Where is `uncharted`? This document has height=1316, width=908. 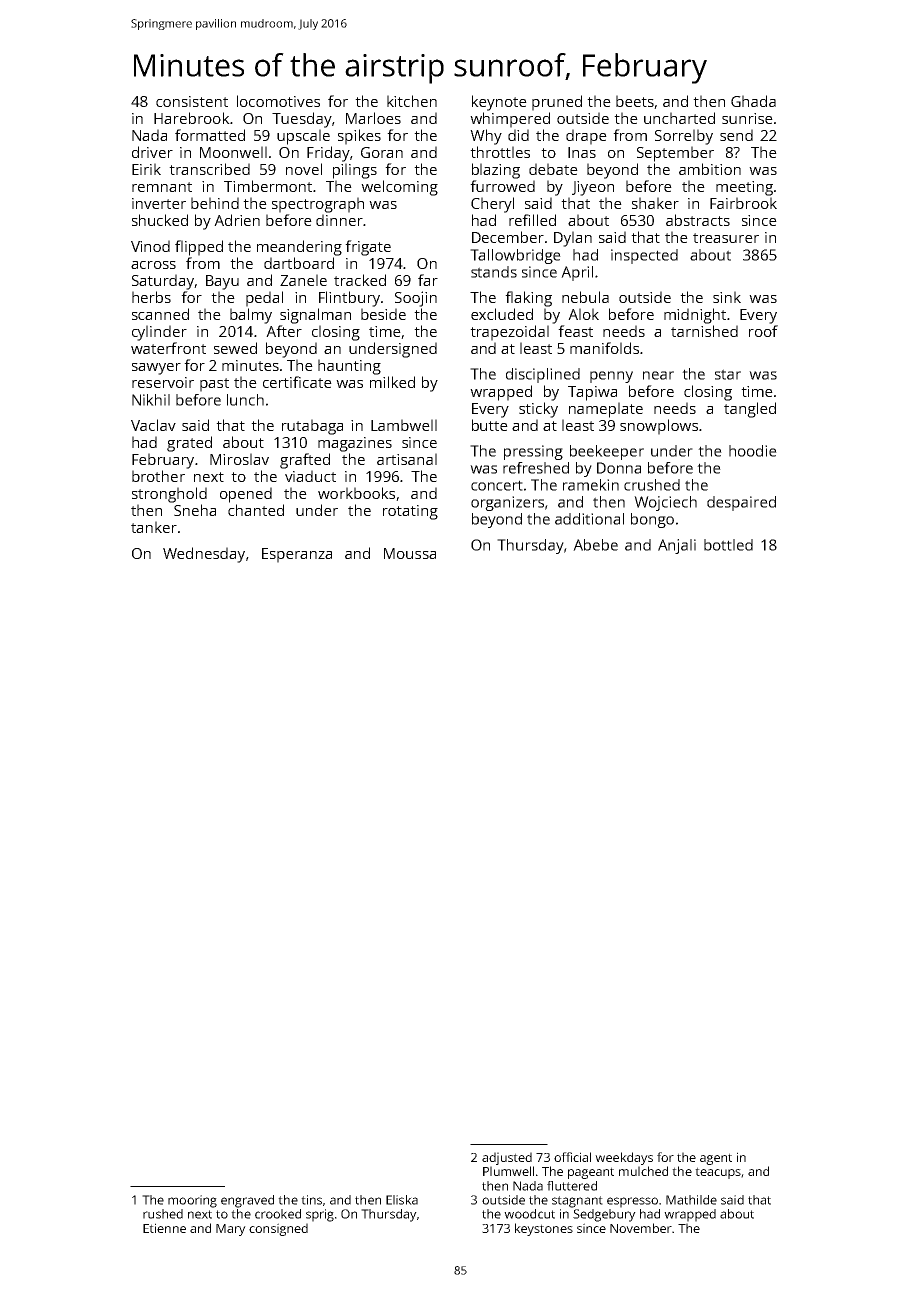
uncharted is located at coordinates (679, 118).
